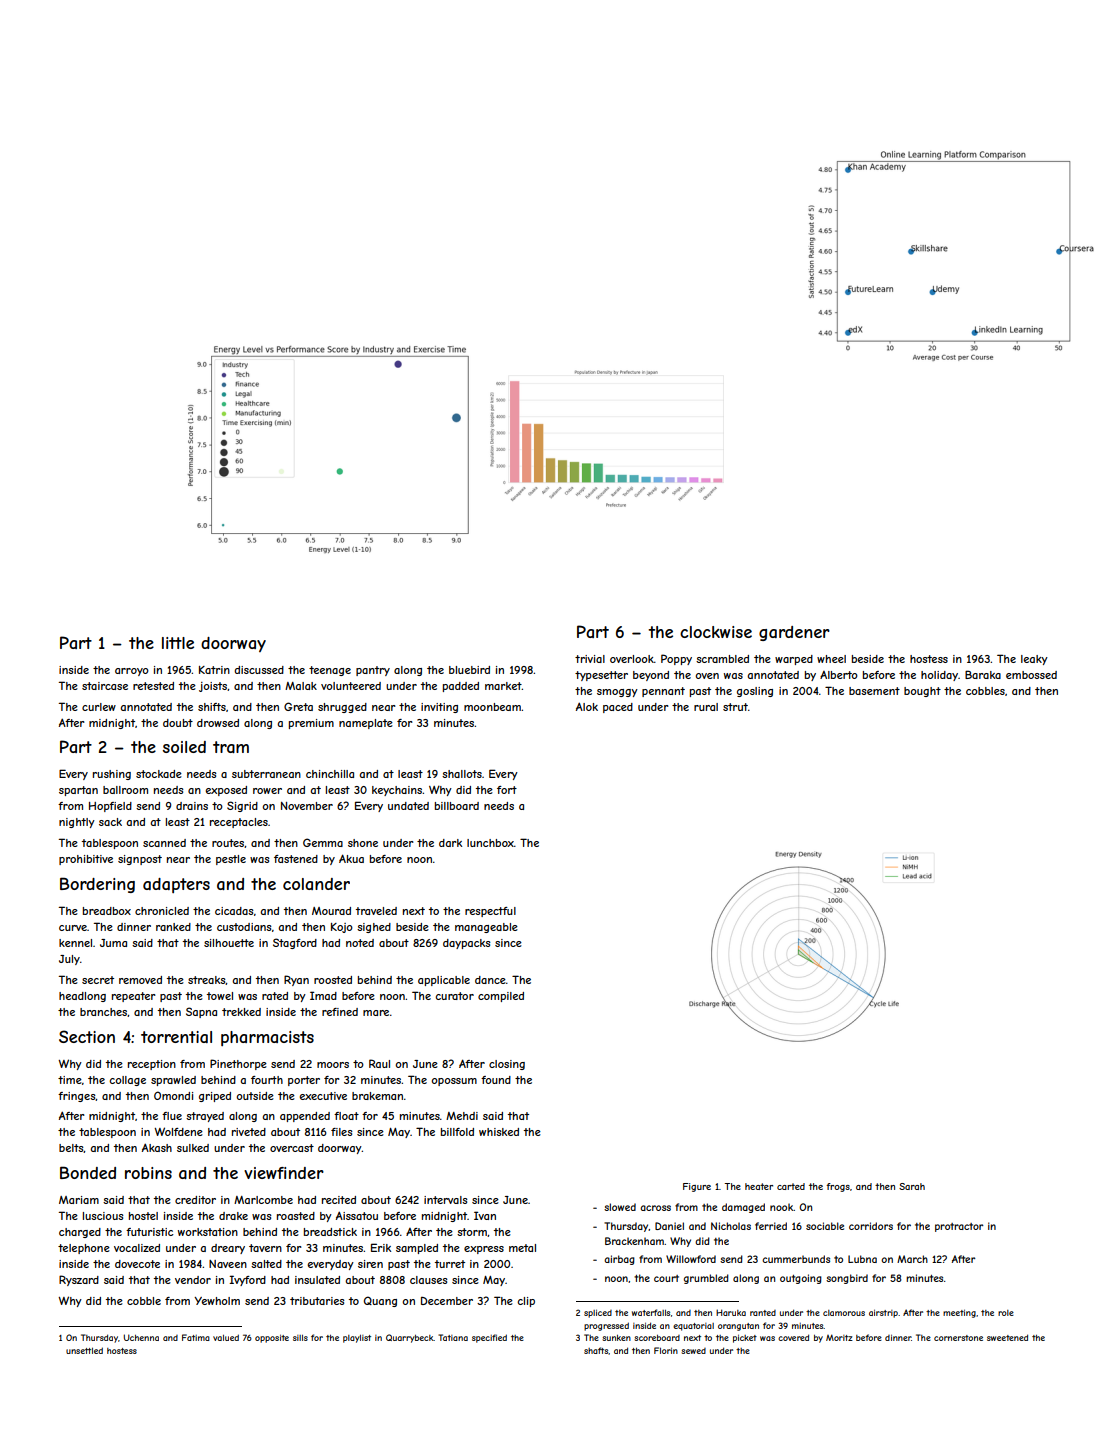 The image size is (1118, 1447). I want to click on roasted, so click(296, 1216).
